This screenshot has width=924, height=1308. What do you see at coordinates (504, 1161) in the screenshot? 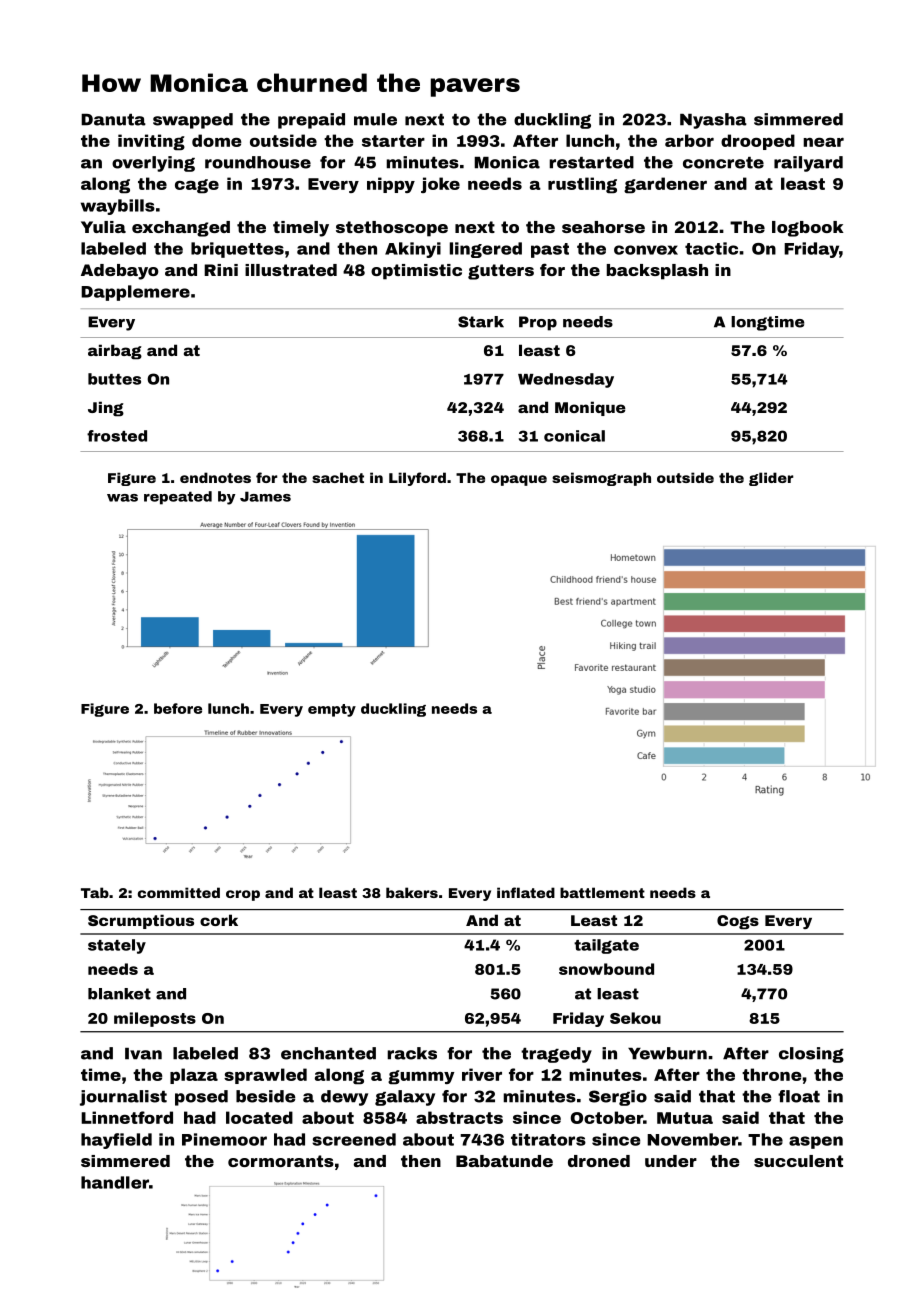
I see `Babatunde` at bounding box center [504, 1161].
